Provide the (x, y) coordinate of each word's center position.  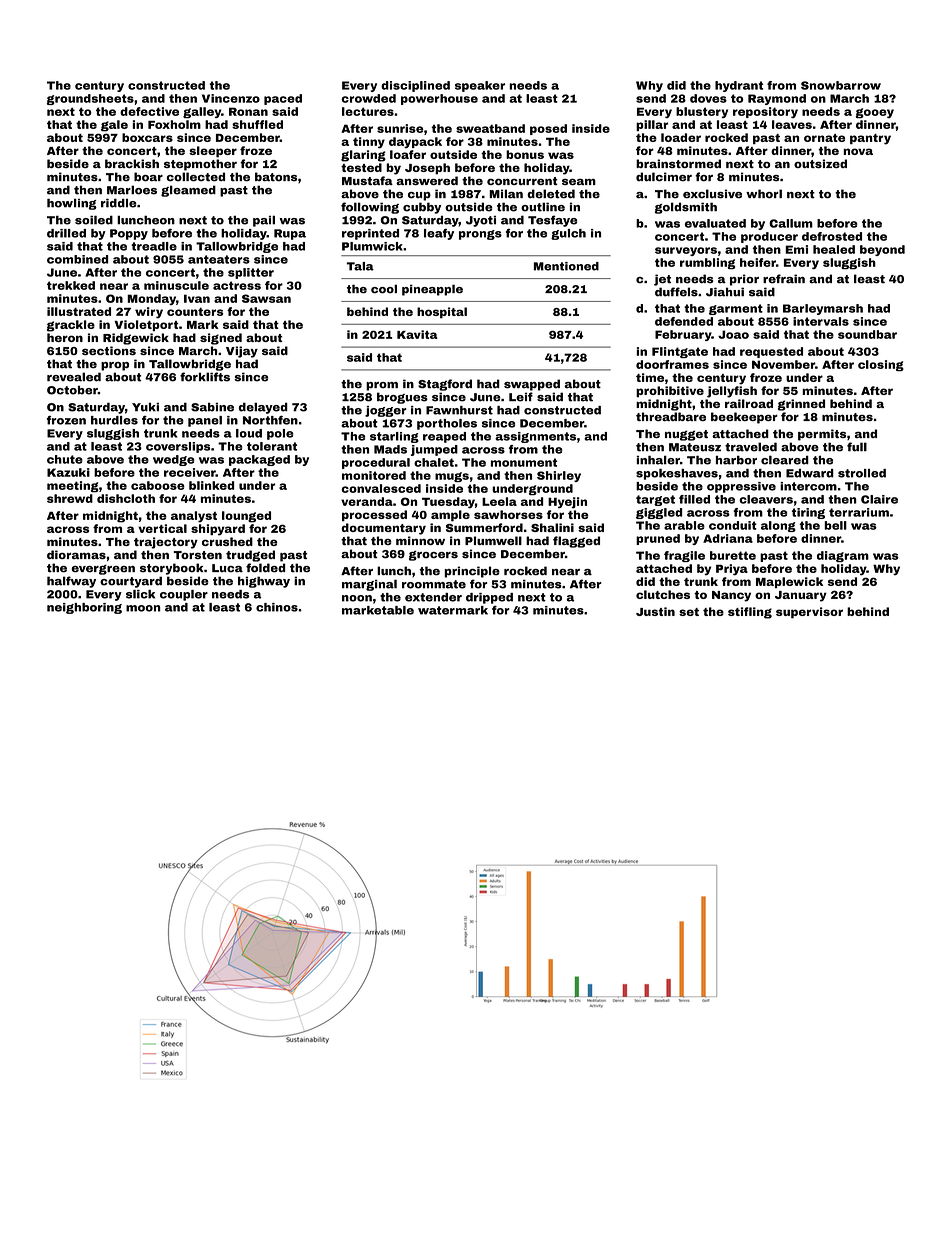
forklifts (205, 377)
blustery (702, 112)
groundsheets (90, 99)
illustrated (79, 311)
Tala (360, 266)
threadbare (671, 416)
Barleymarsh (823, 309)
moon (143, 608)
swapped (532, 385)
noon (357, 598)
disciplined (415, 86)
